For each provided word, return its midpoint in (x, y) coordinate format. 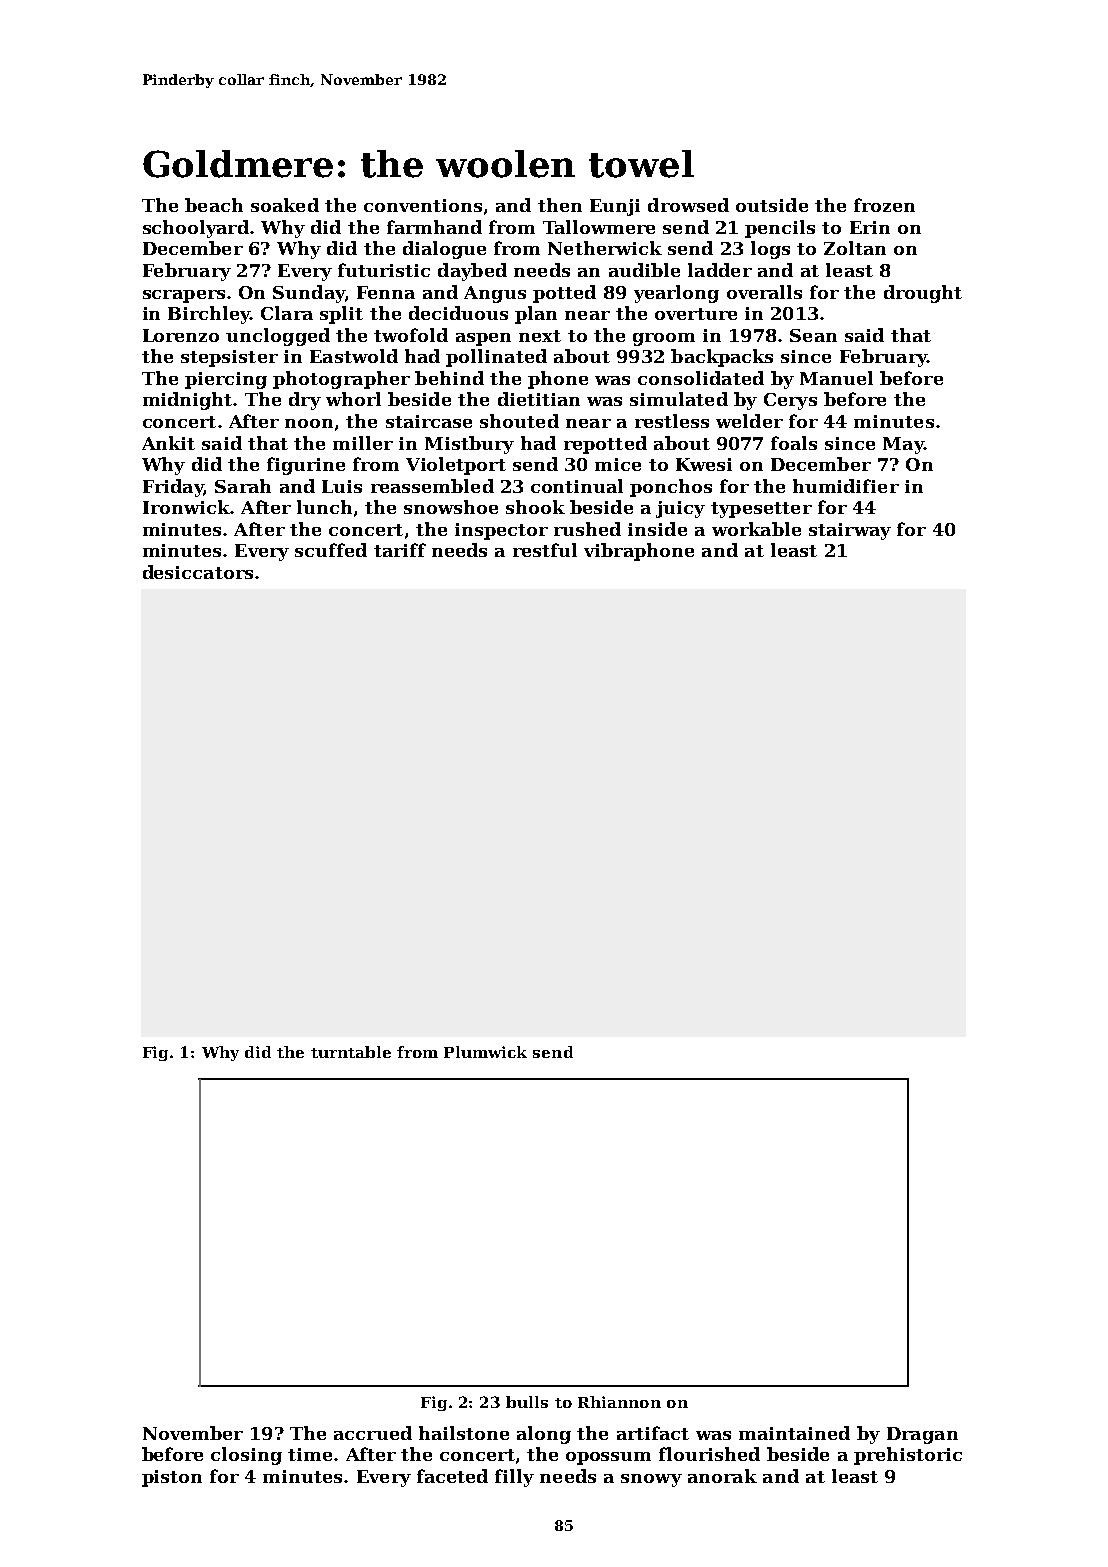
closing (246, 1456)
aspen (483, 339)
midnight (187, 401)
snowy (651, 1480)
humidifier (846, 486)
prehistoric (908, 1456)
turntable (351, 1052)
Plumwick (485, 1052)
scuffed (331, 550)
